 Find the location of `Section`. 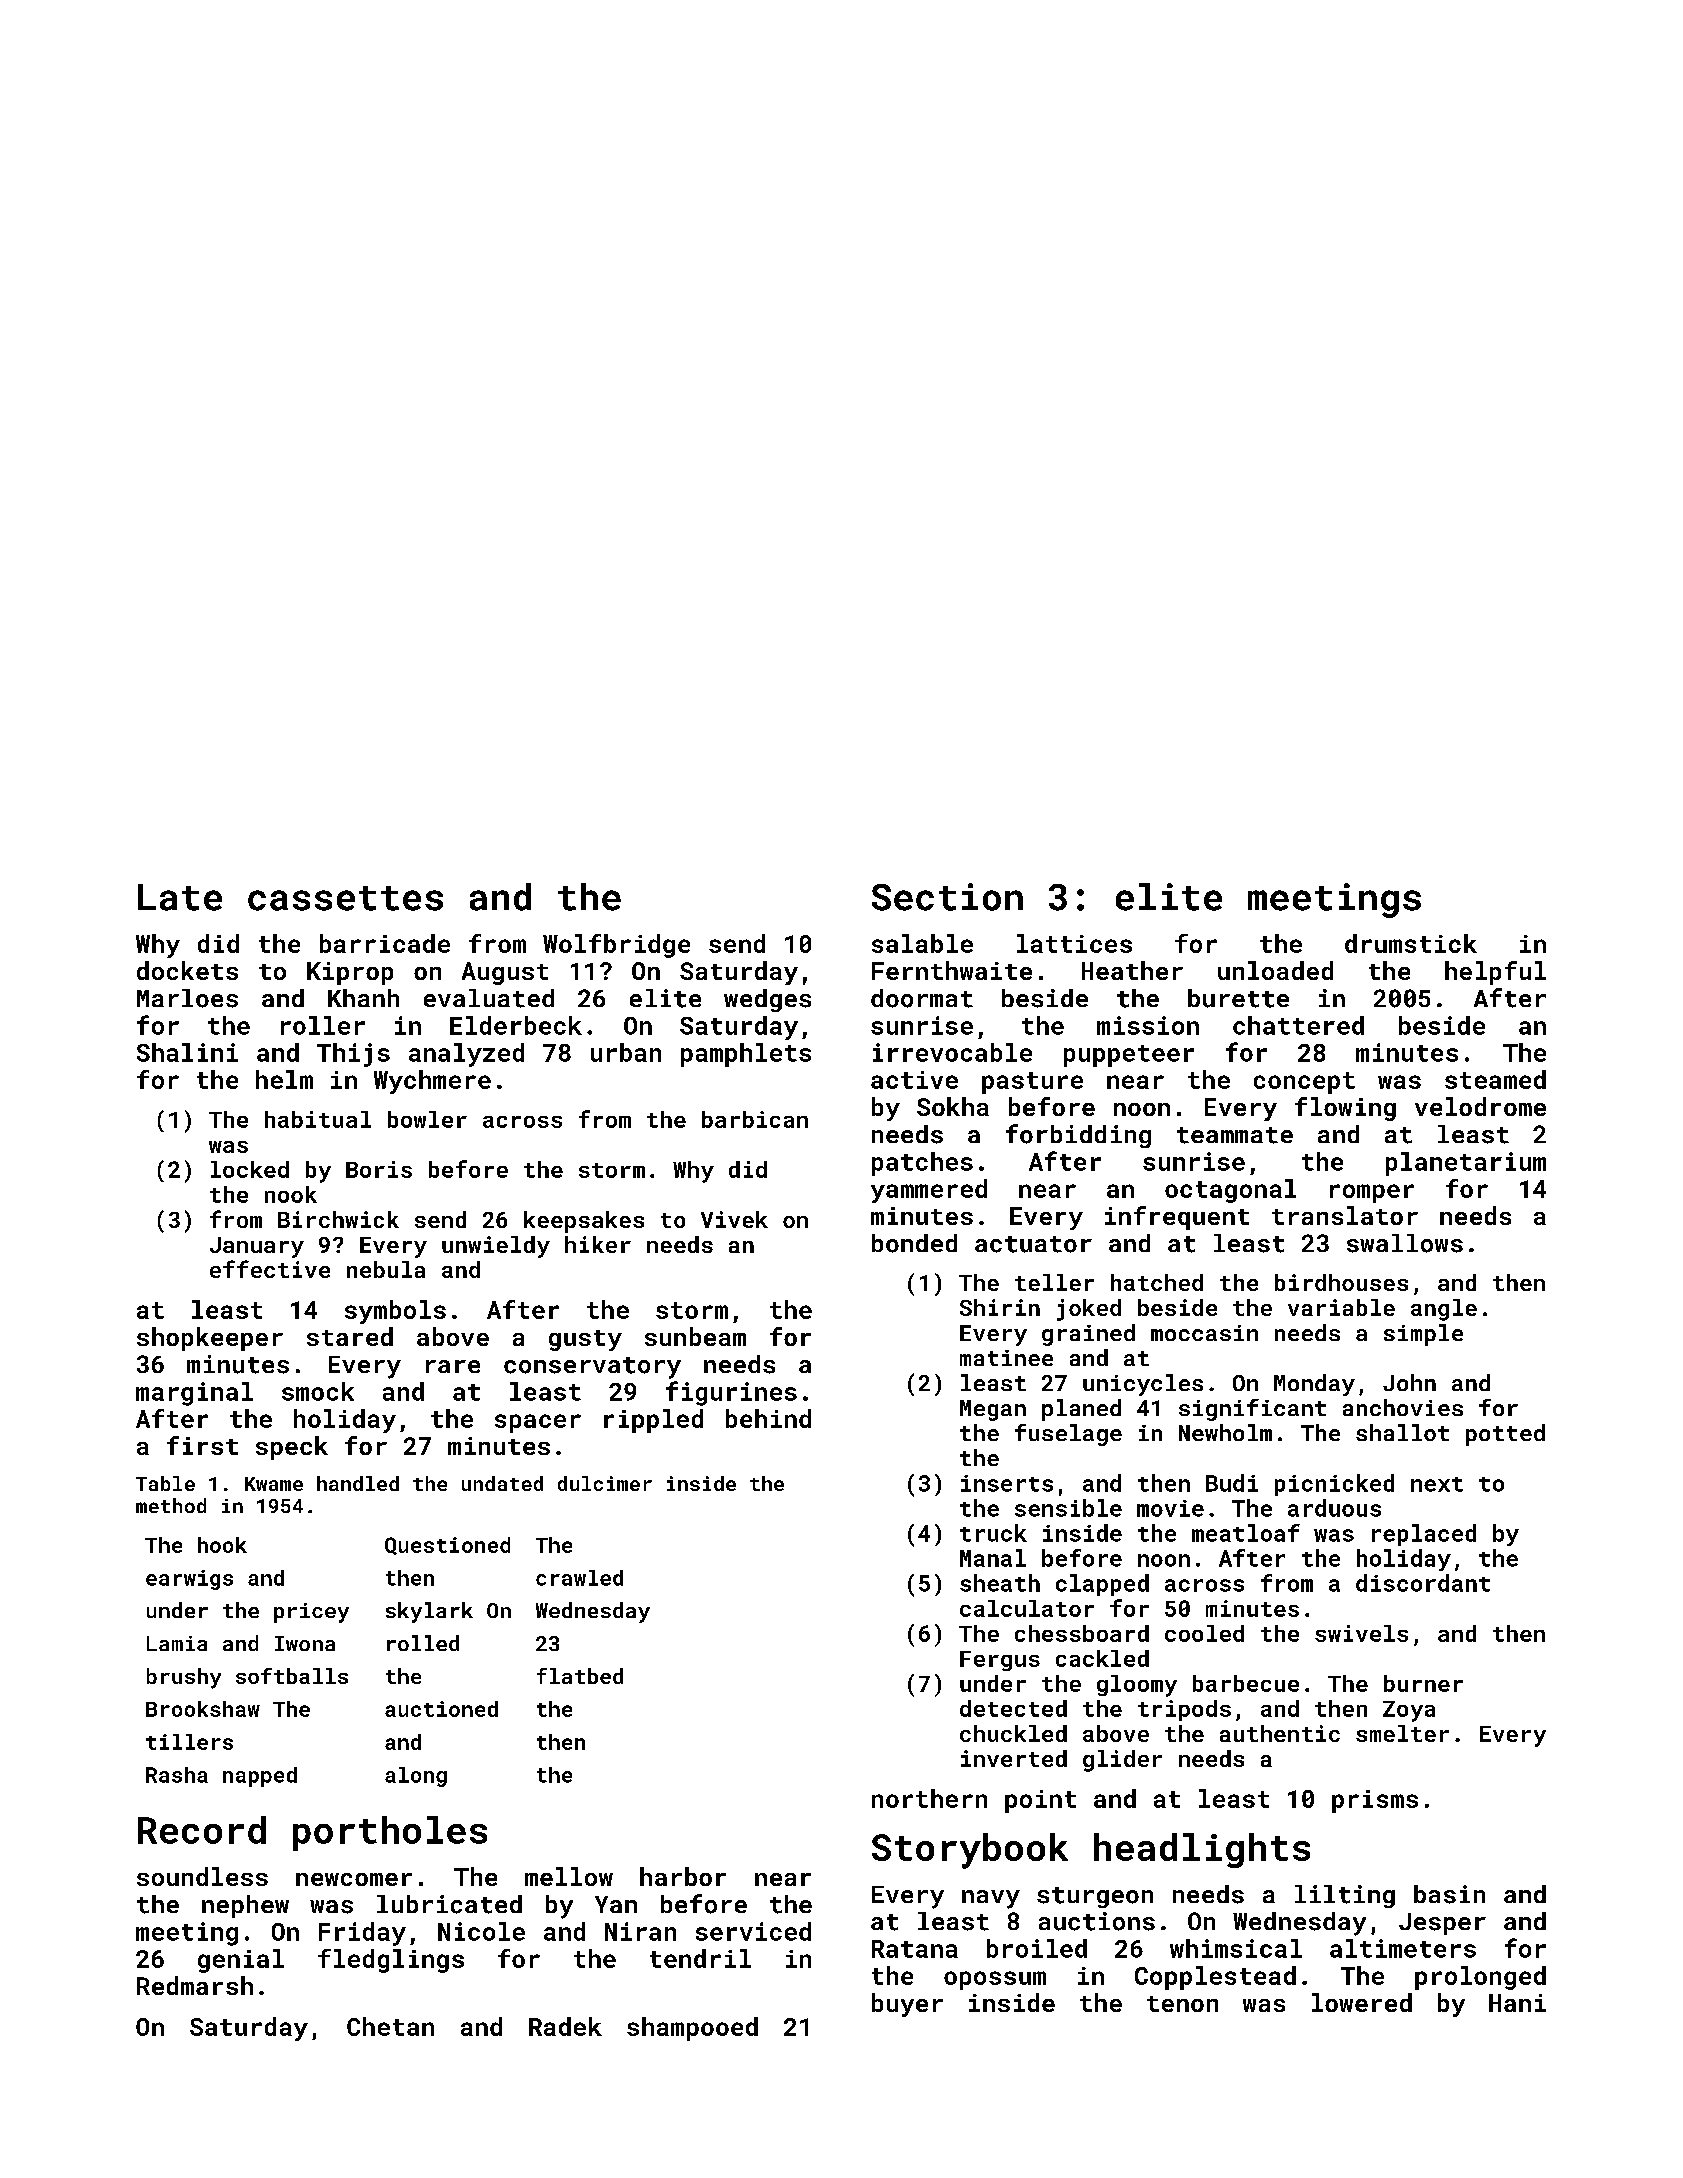

Section is located at coordinates (947, 897).
